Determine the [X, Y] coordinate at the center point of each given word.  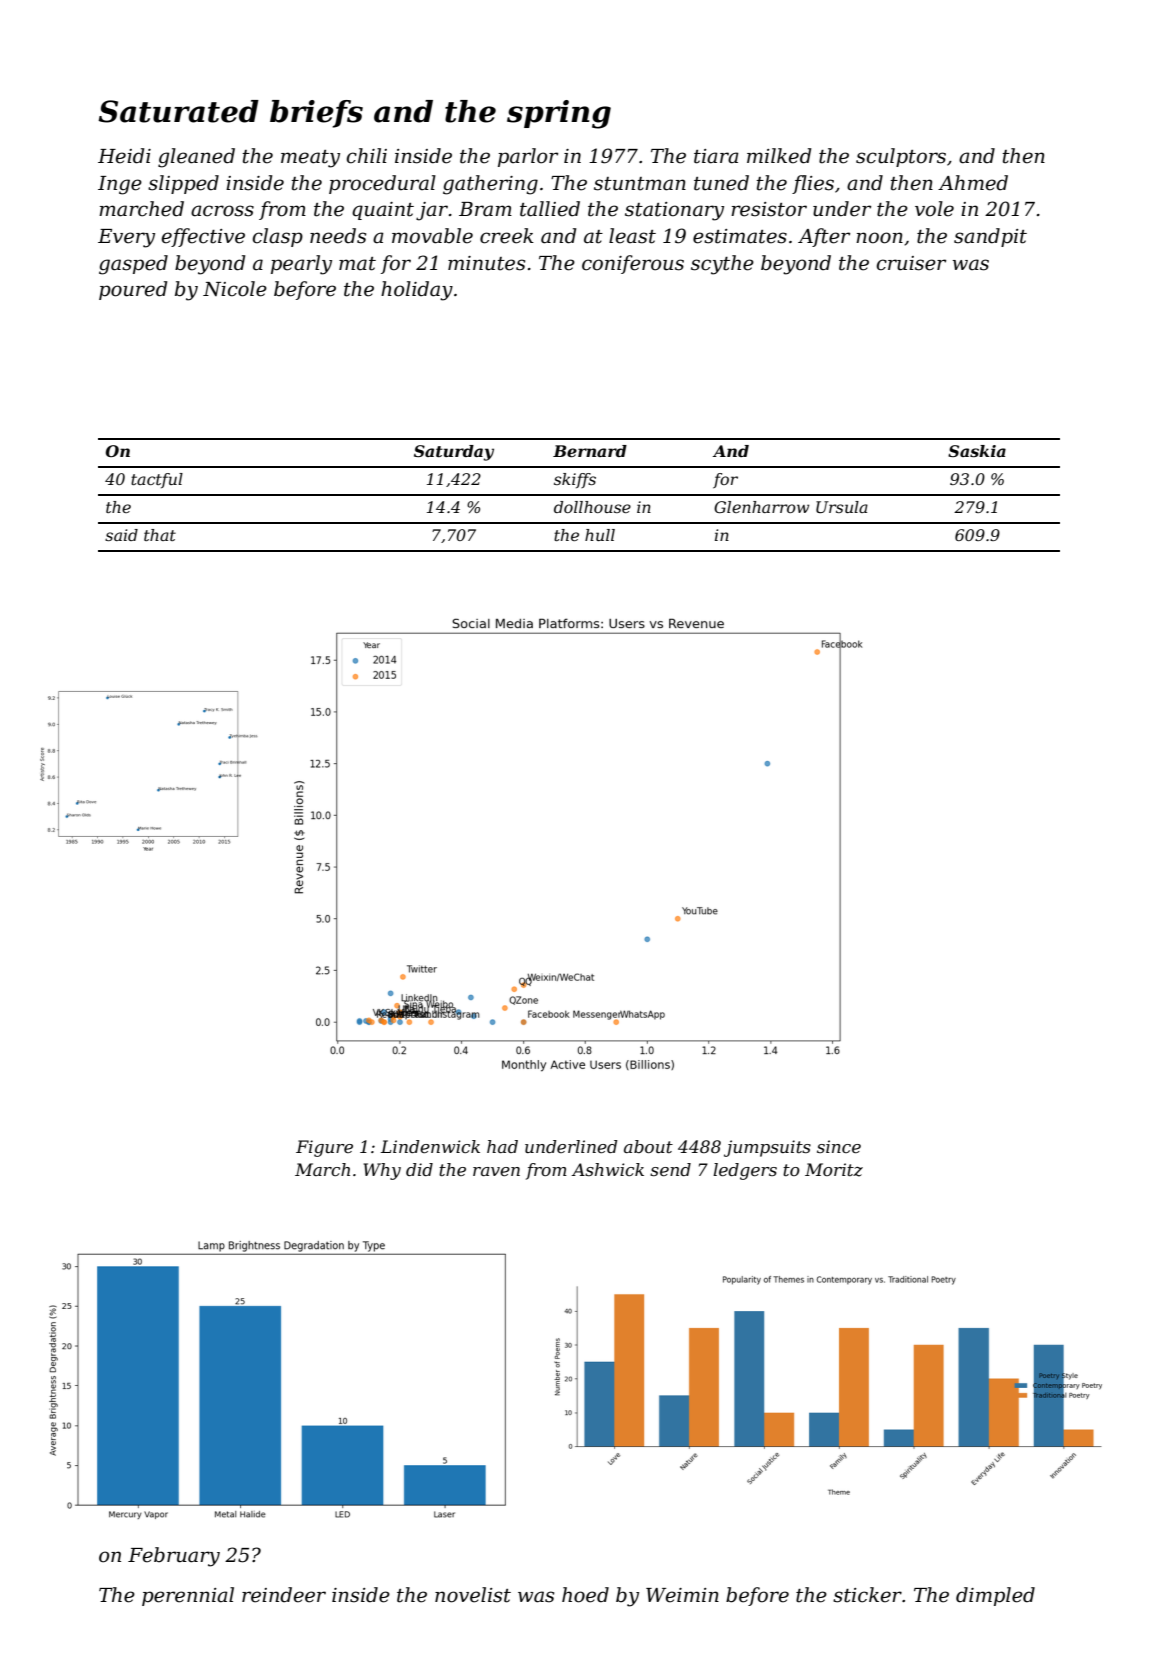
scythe [722, 265]
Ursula [842, 507]
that [160, 535]
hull [600, 535]
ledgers [745, 1171]
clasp [277, 237]
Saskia [977, 451]
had [502, 1146]
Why [382, 1171]
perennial [188, 1596]
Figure [324, 1148]
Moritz [834, 1170]
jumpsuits [767, 1148]
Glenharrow [761, 507]
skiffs [575, 480]
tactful [157, 480]
